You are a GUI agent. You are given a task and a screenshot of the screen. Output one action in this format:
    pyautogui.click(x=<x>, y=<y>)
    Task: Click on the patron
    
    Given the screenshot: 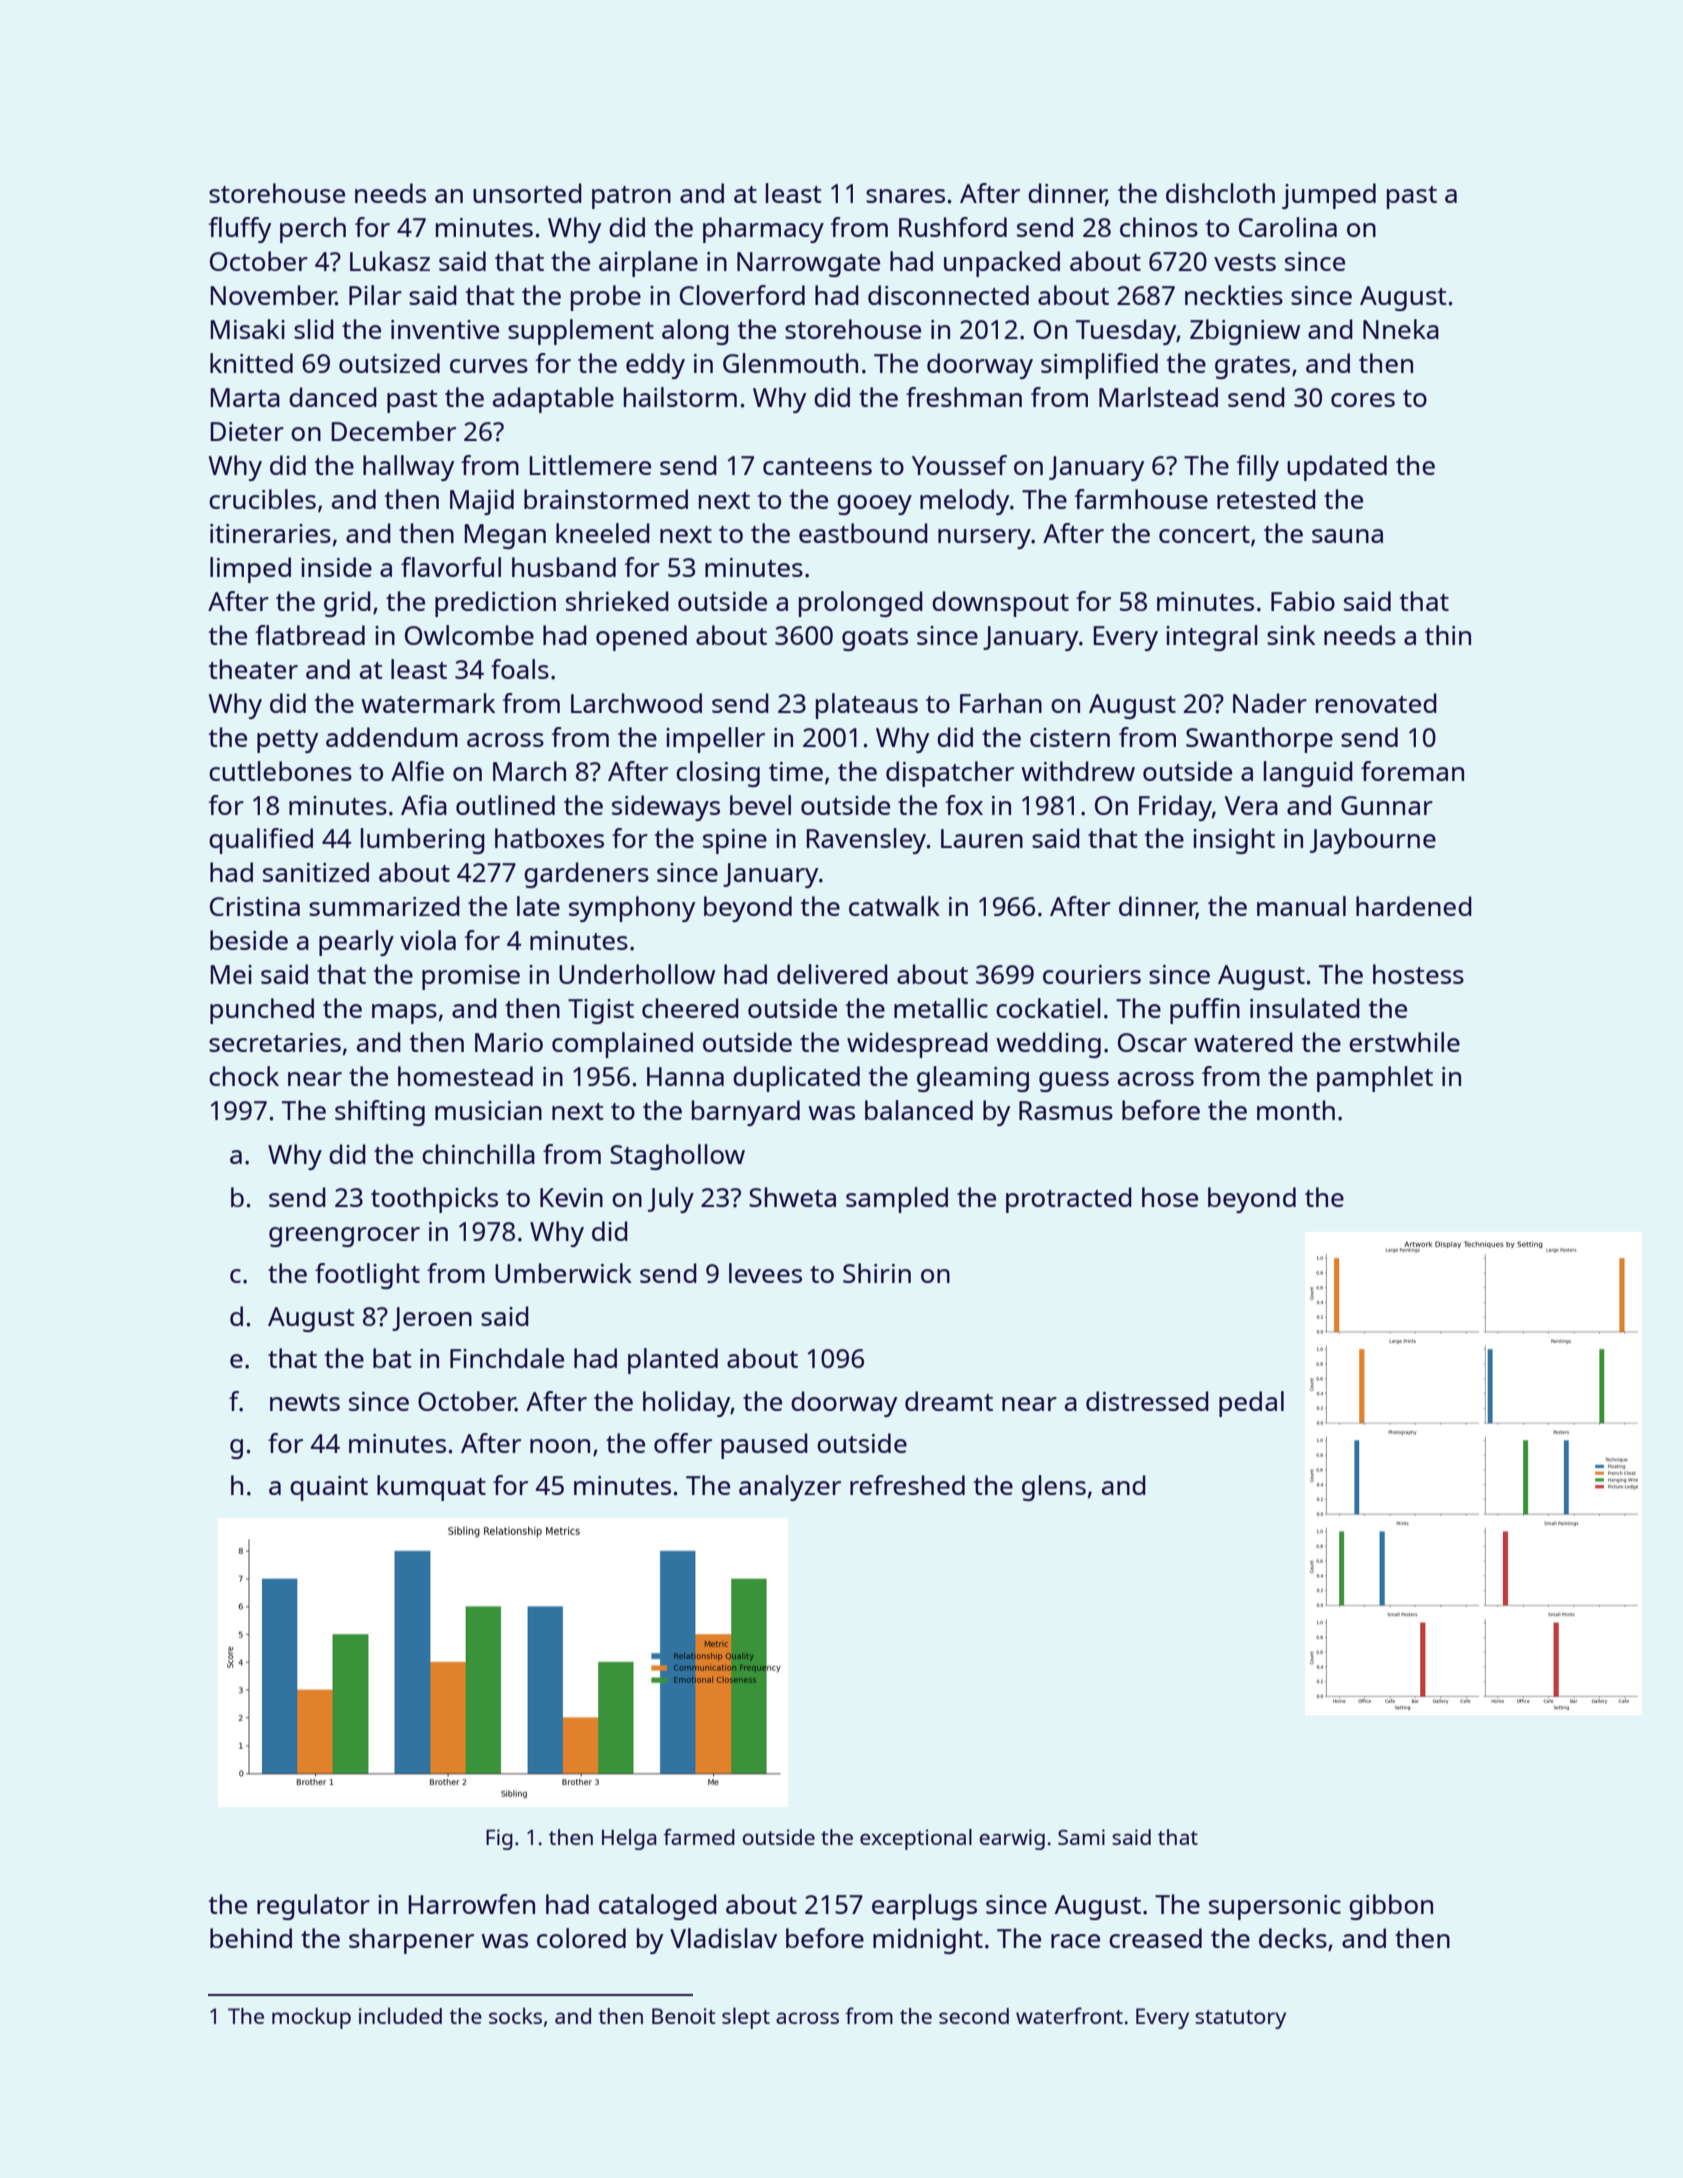 What is the action you would take?
    pyautogui.click(x=631, y=197)
